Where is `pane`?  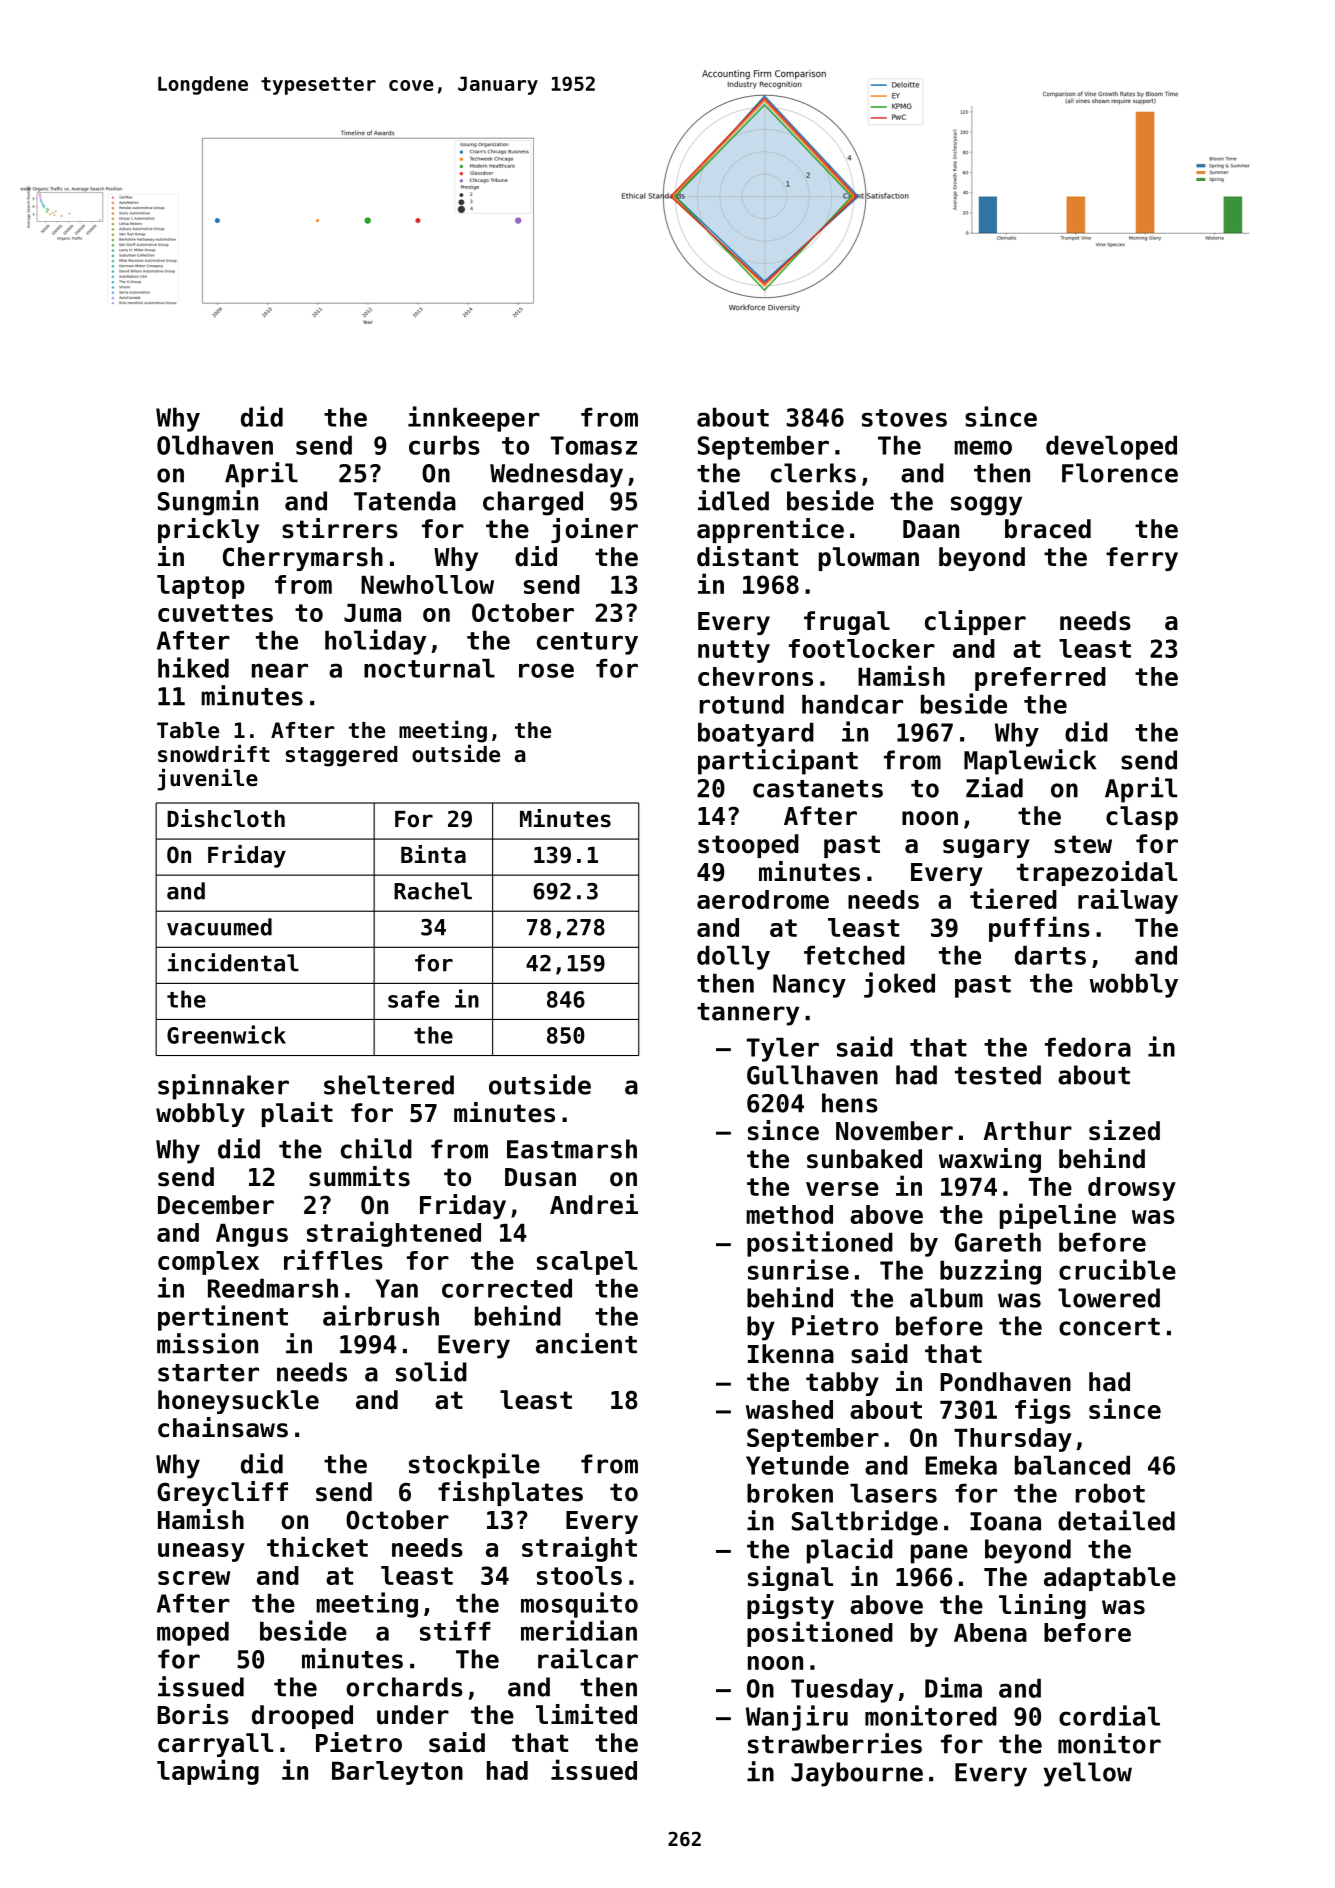
pane is located at coordinates (939, 1554).
